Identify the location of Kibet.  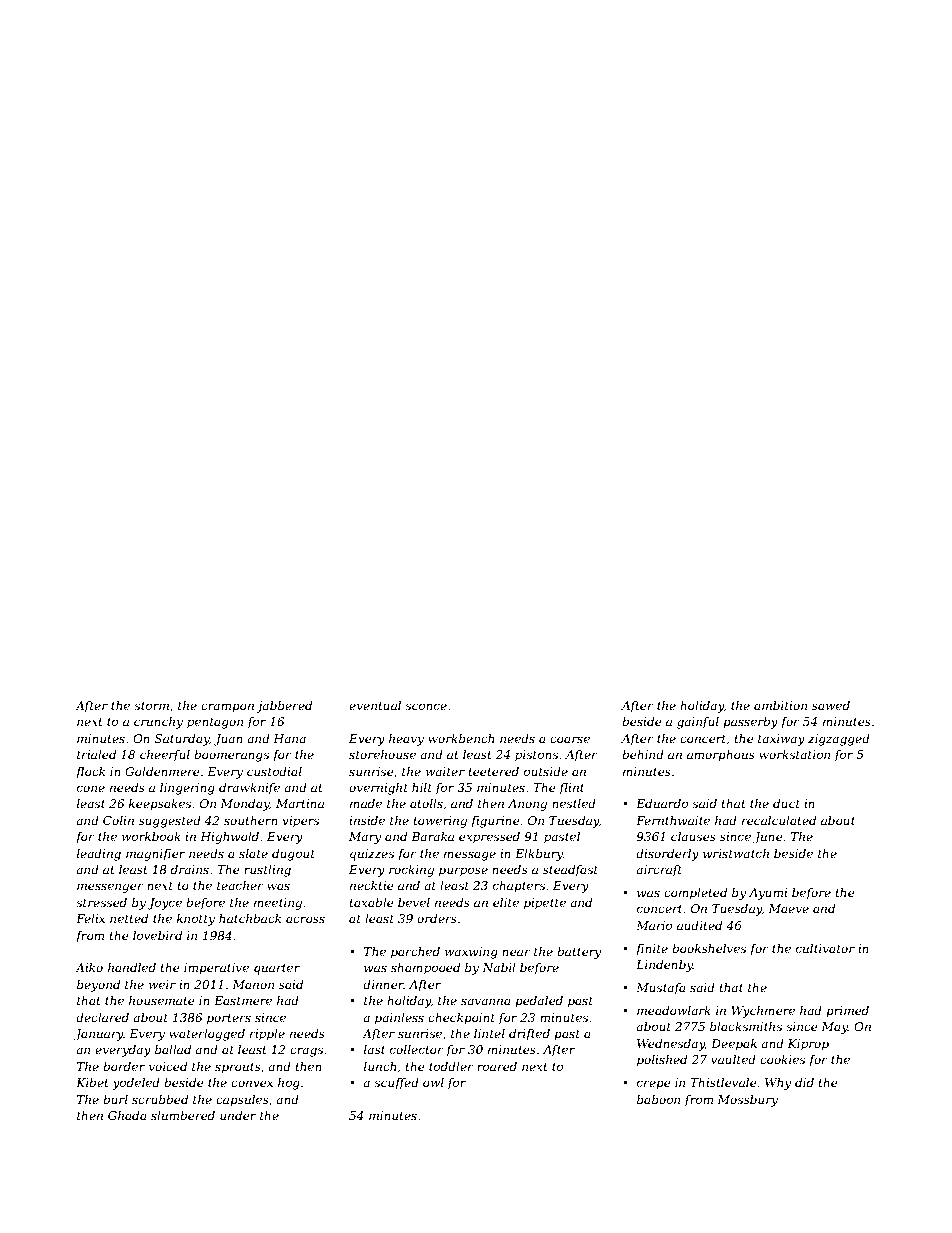
(92, 1082).
